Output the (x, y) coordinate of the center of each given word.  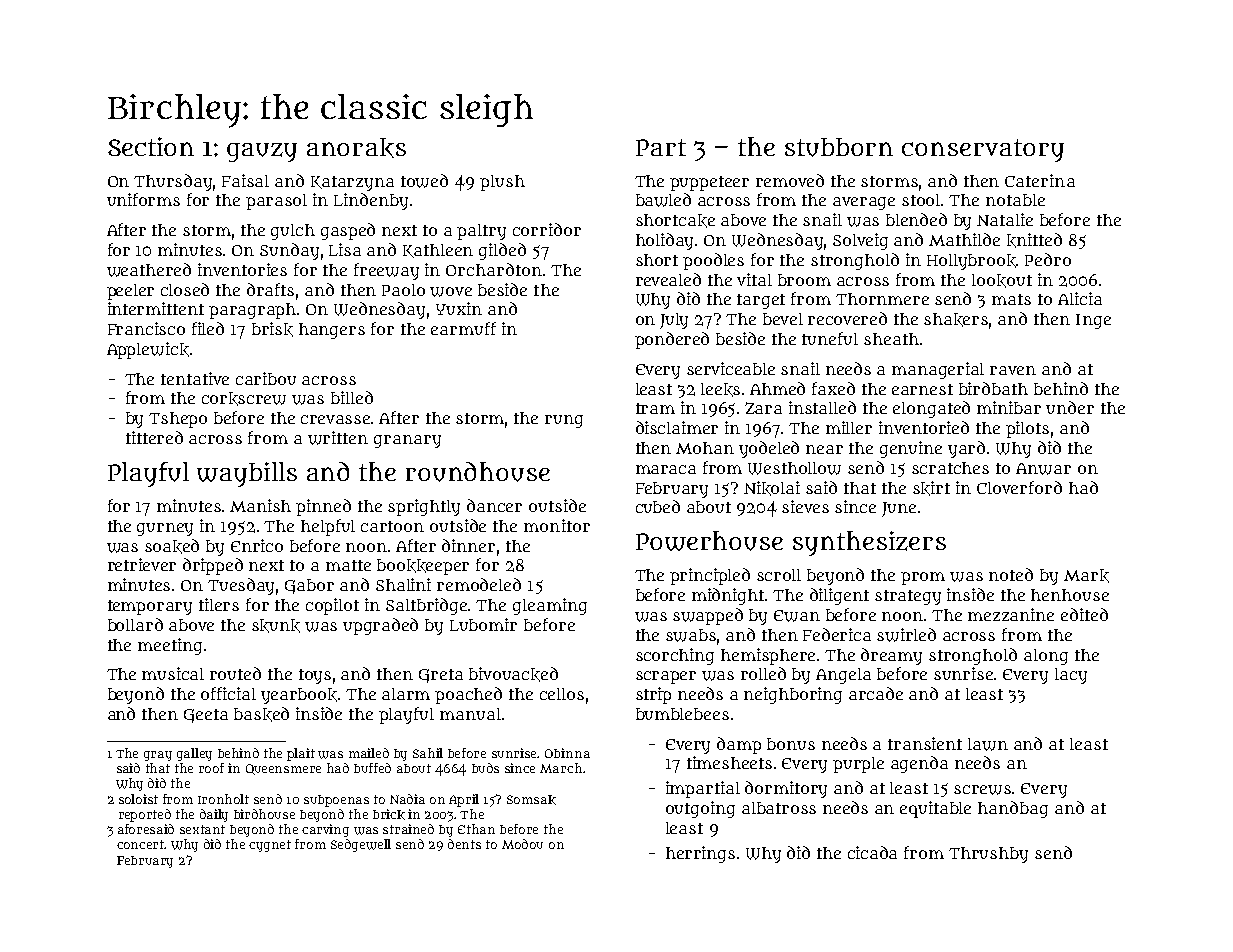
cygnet (270, 846)
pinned (323, 507)
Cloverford (1019, 487)
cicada (872, 852)
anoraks (356, 148)
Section (151, 146)
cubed (658, 506)
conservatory (983, 150)
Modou (522, 844)
